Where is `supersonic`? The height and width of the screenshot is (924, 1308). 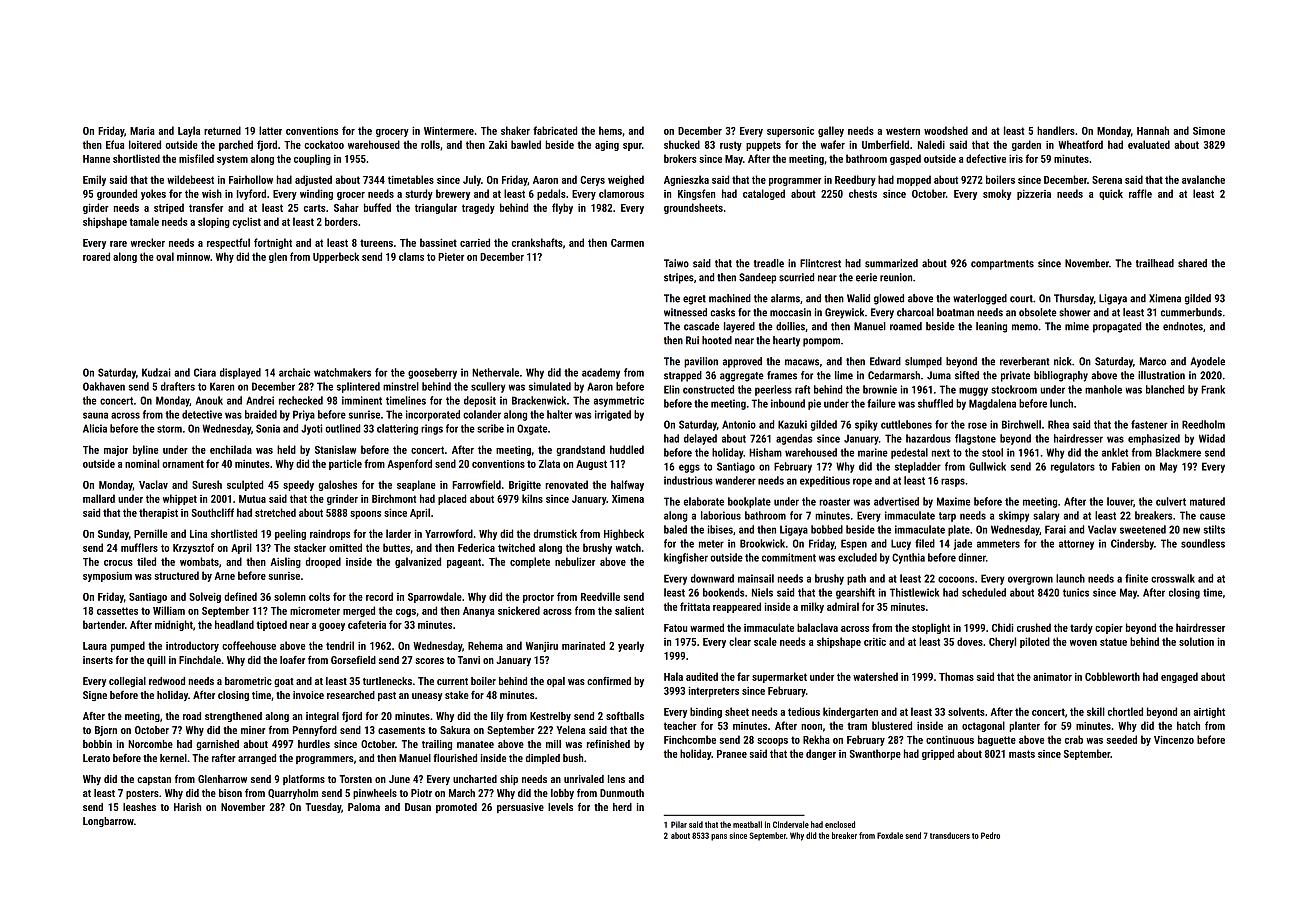 supersonic is located at coordinates (790, 132).
